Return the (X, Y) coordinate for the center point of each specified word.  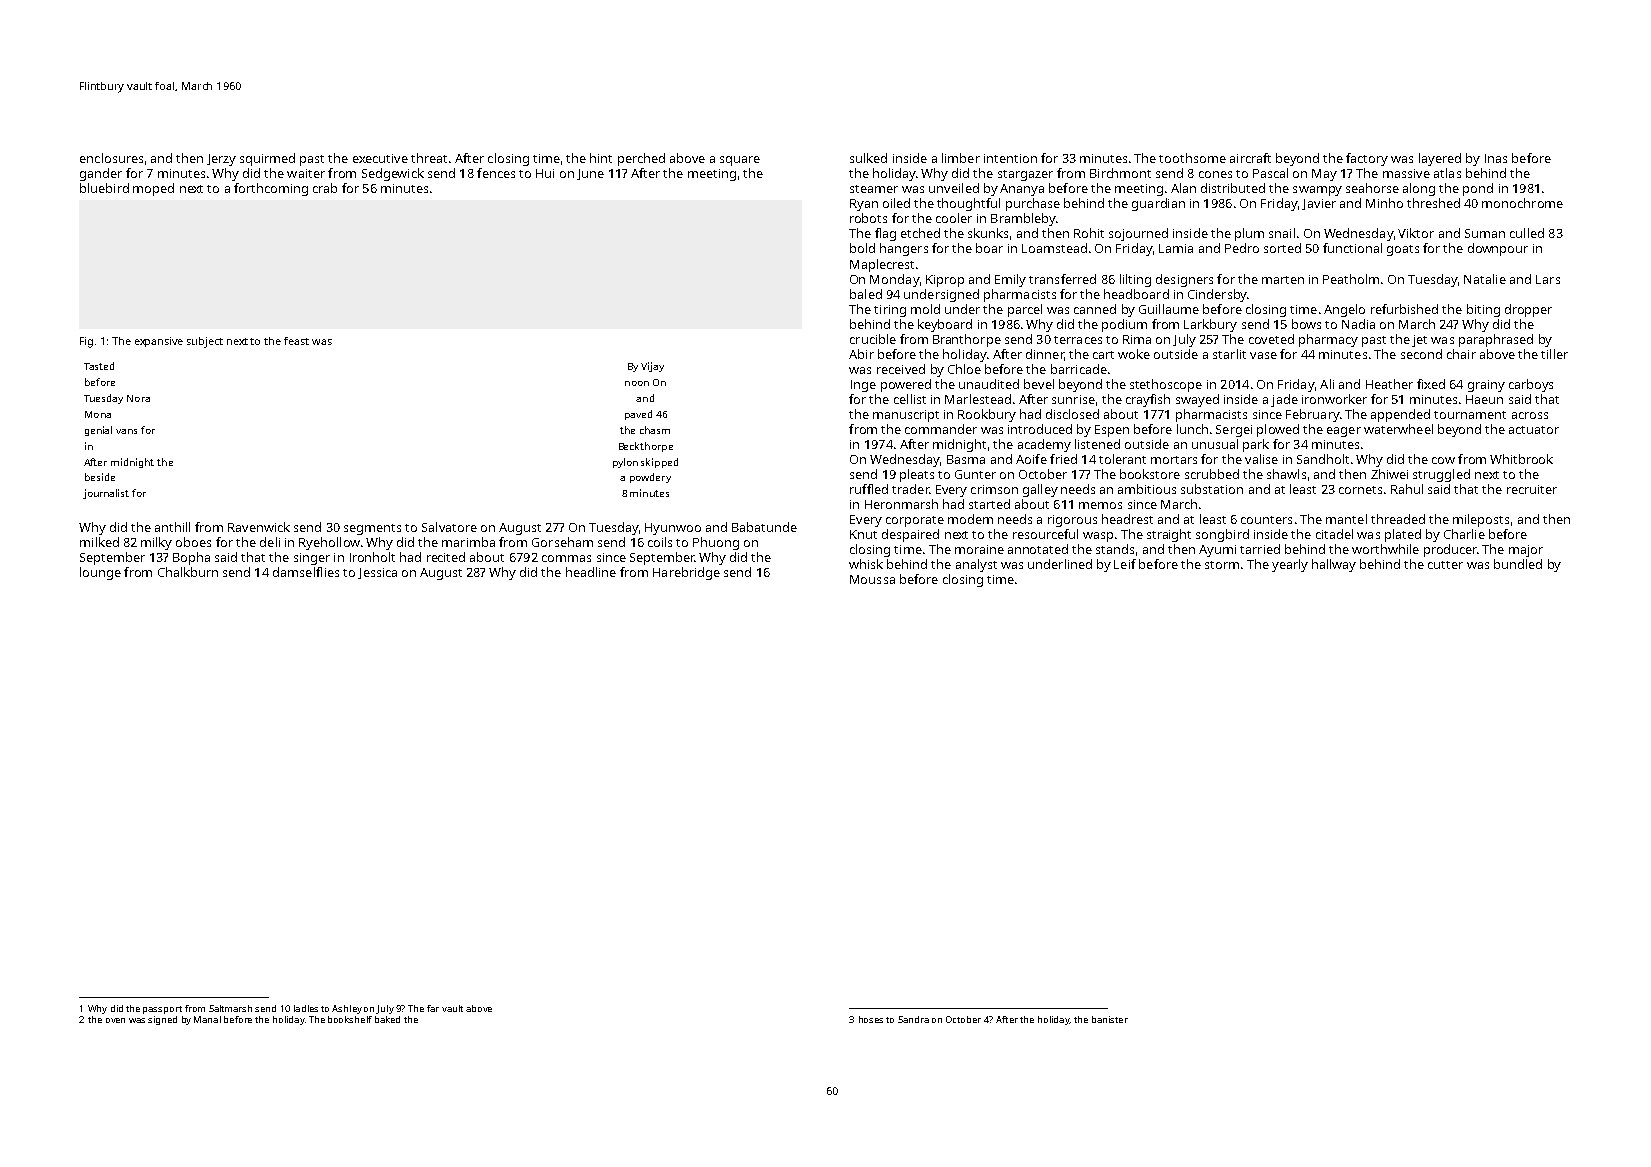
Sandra (913, 1019)
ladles (306, 1008)
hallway (1334, 565)
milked (99, 542)
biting (1483, 310)
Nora (138, 398)
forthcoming (271, 189)
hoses (871, 1019)
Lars (1548, 279)
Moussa (872, 579)
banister (1110, 1019)
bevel (1039, 384)
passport (162, 1010)
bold (862, 248)
